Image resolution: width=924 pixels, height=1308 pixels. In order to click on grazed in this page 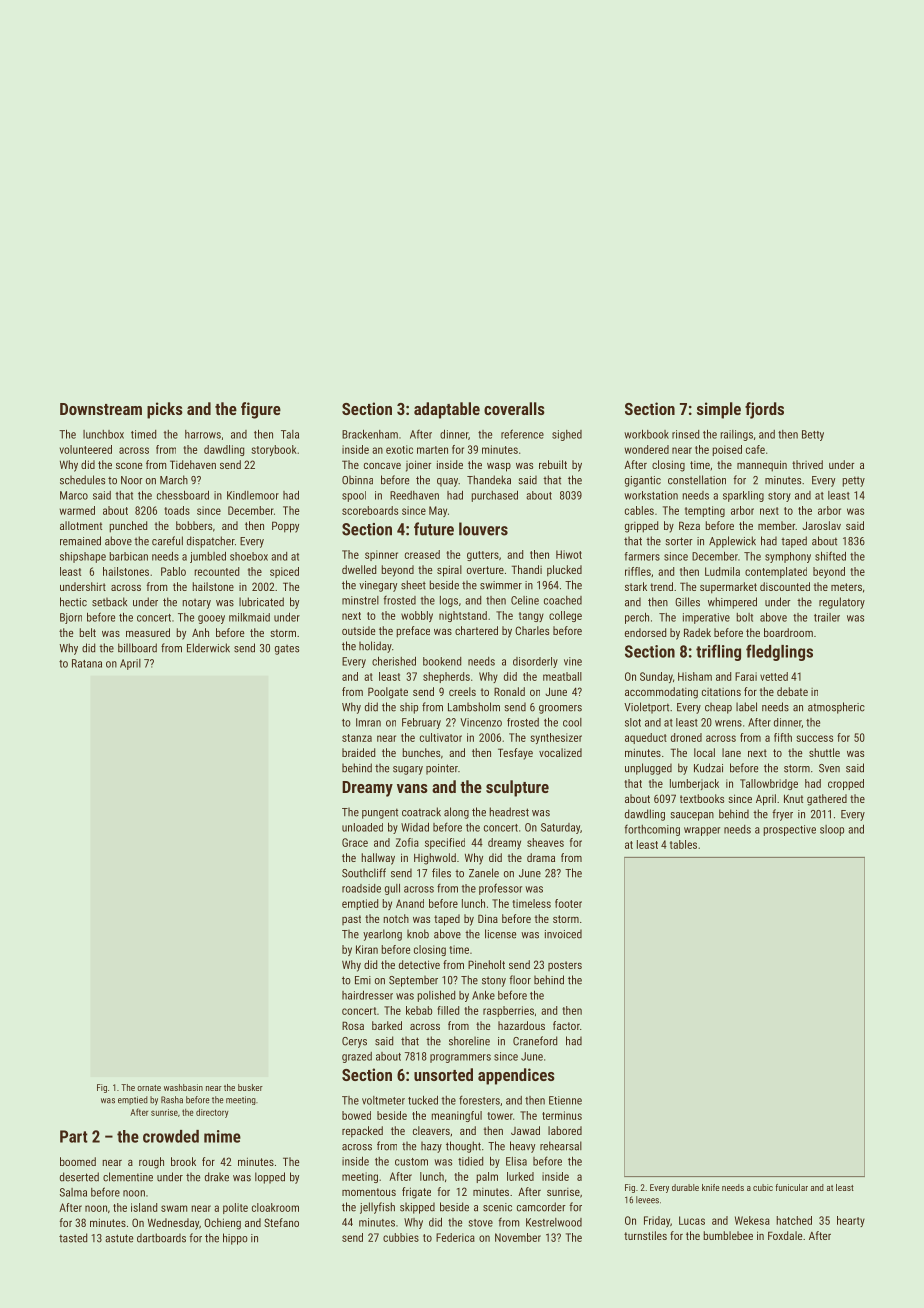, I will do `click(357, 1057)`.
